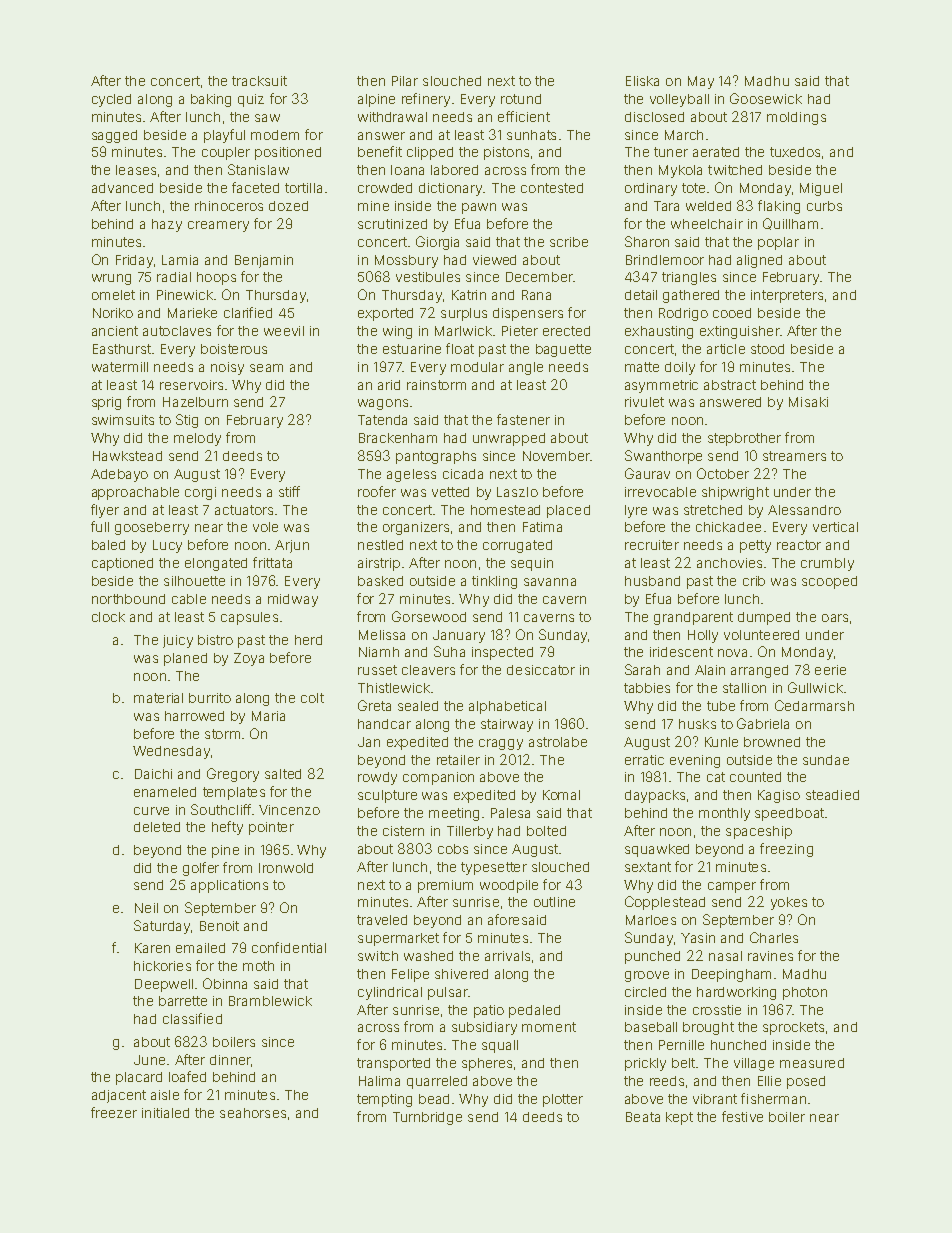  Describe the element at coordinates (826, 760) in the screenshot. I see `sundae` at that location.
